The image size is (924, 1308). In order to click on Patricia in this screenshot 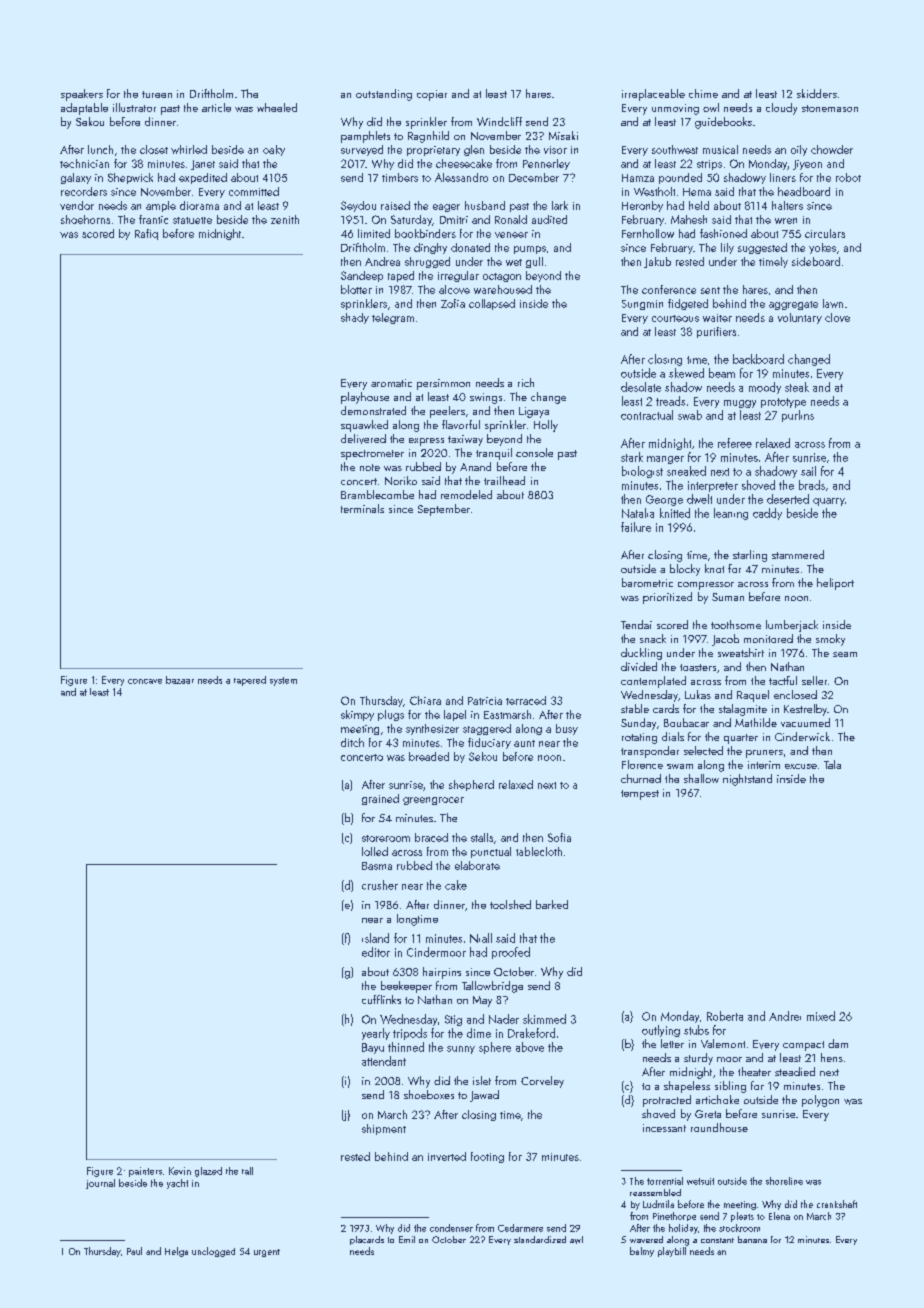, I will do `click(485, 701)`.
